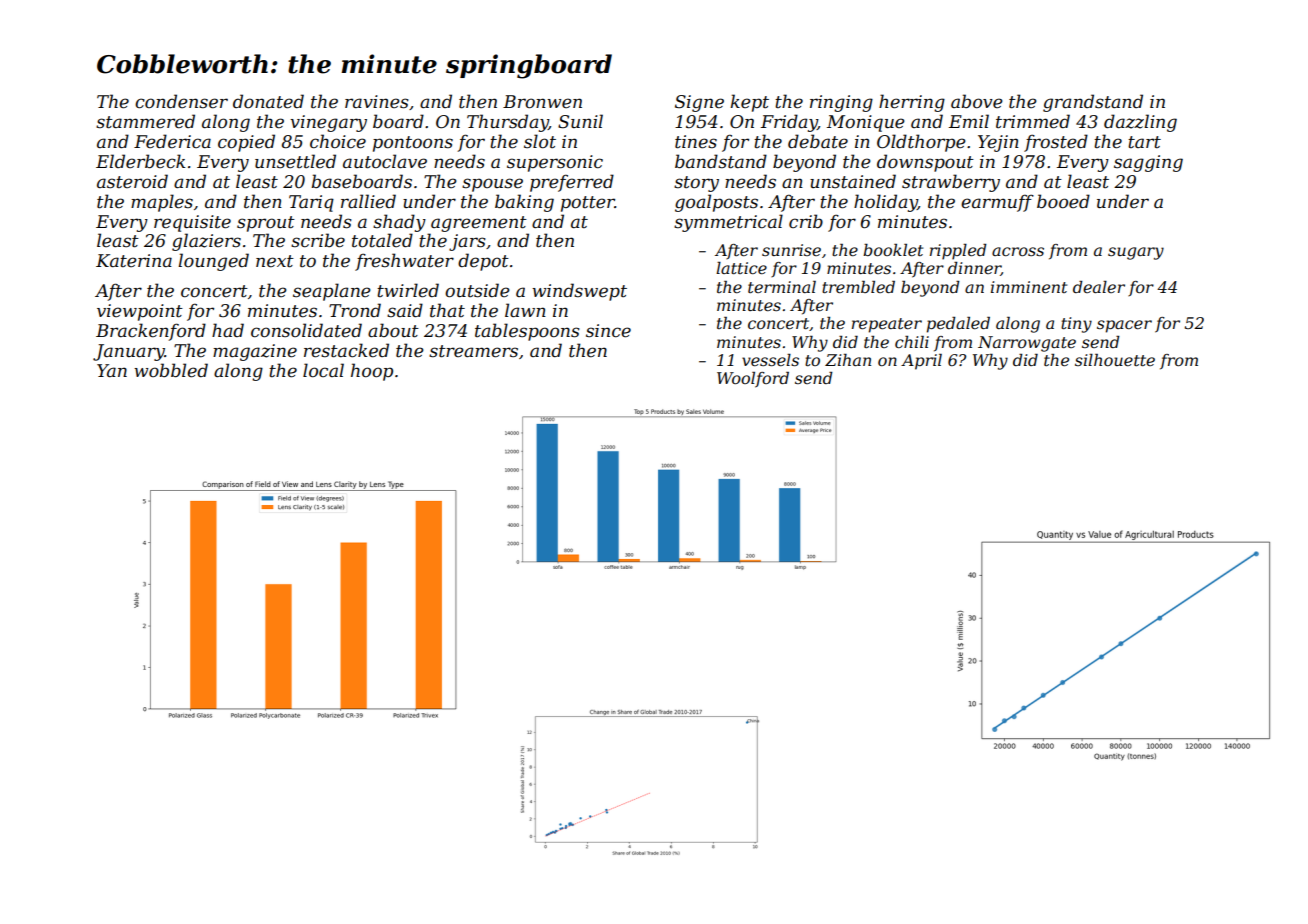 Image resolution: width=1308 pixels, height=924 pixels. Describe the element at coordinates (467, 242) in the page. I see `jars` at that location.
